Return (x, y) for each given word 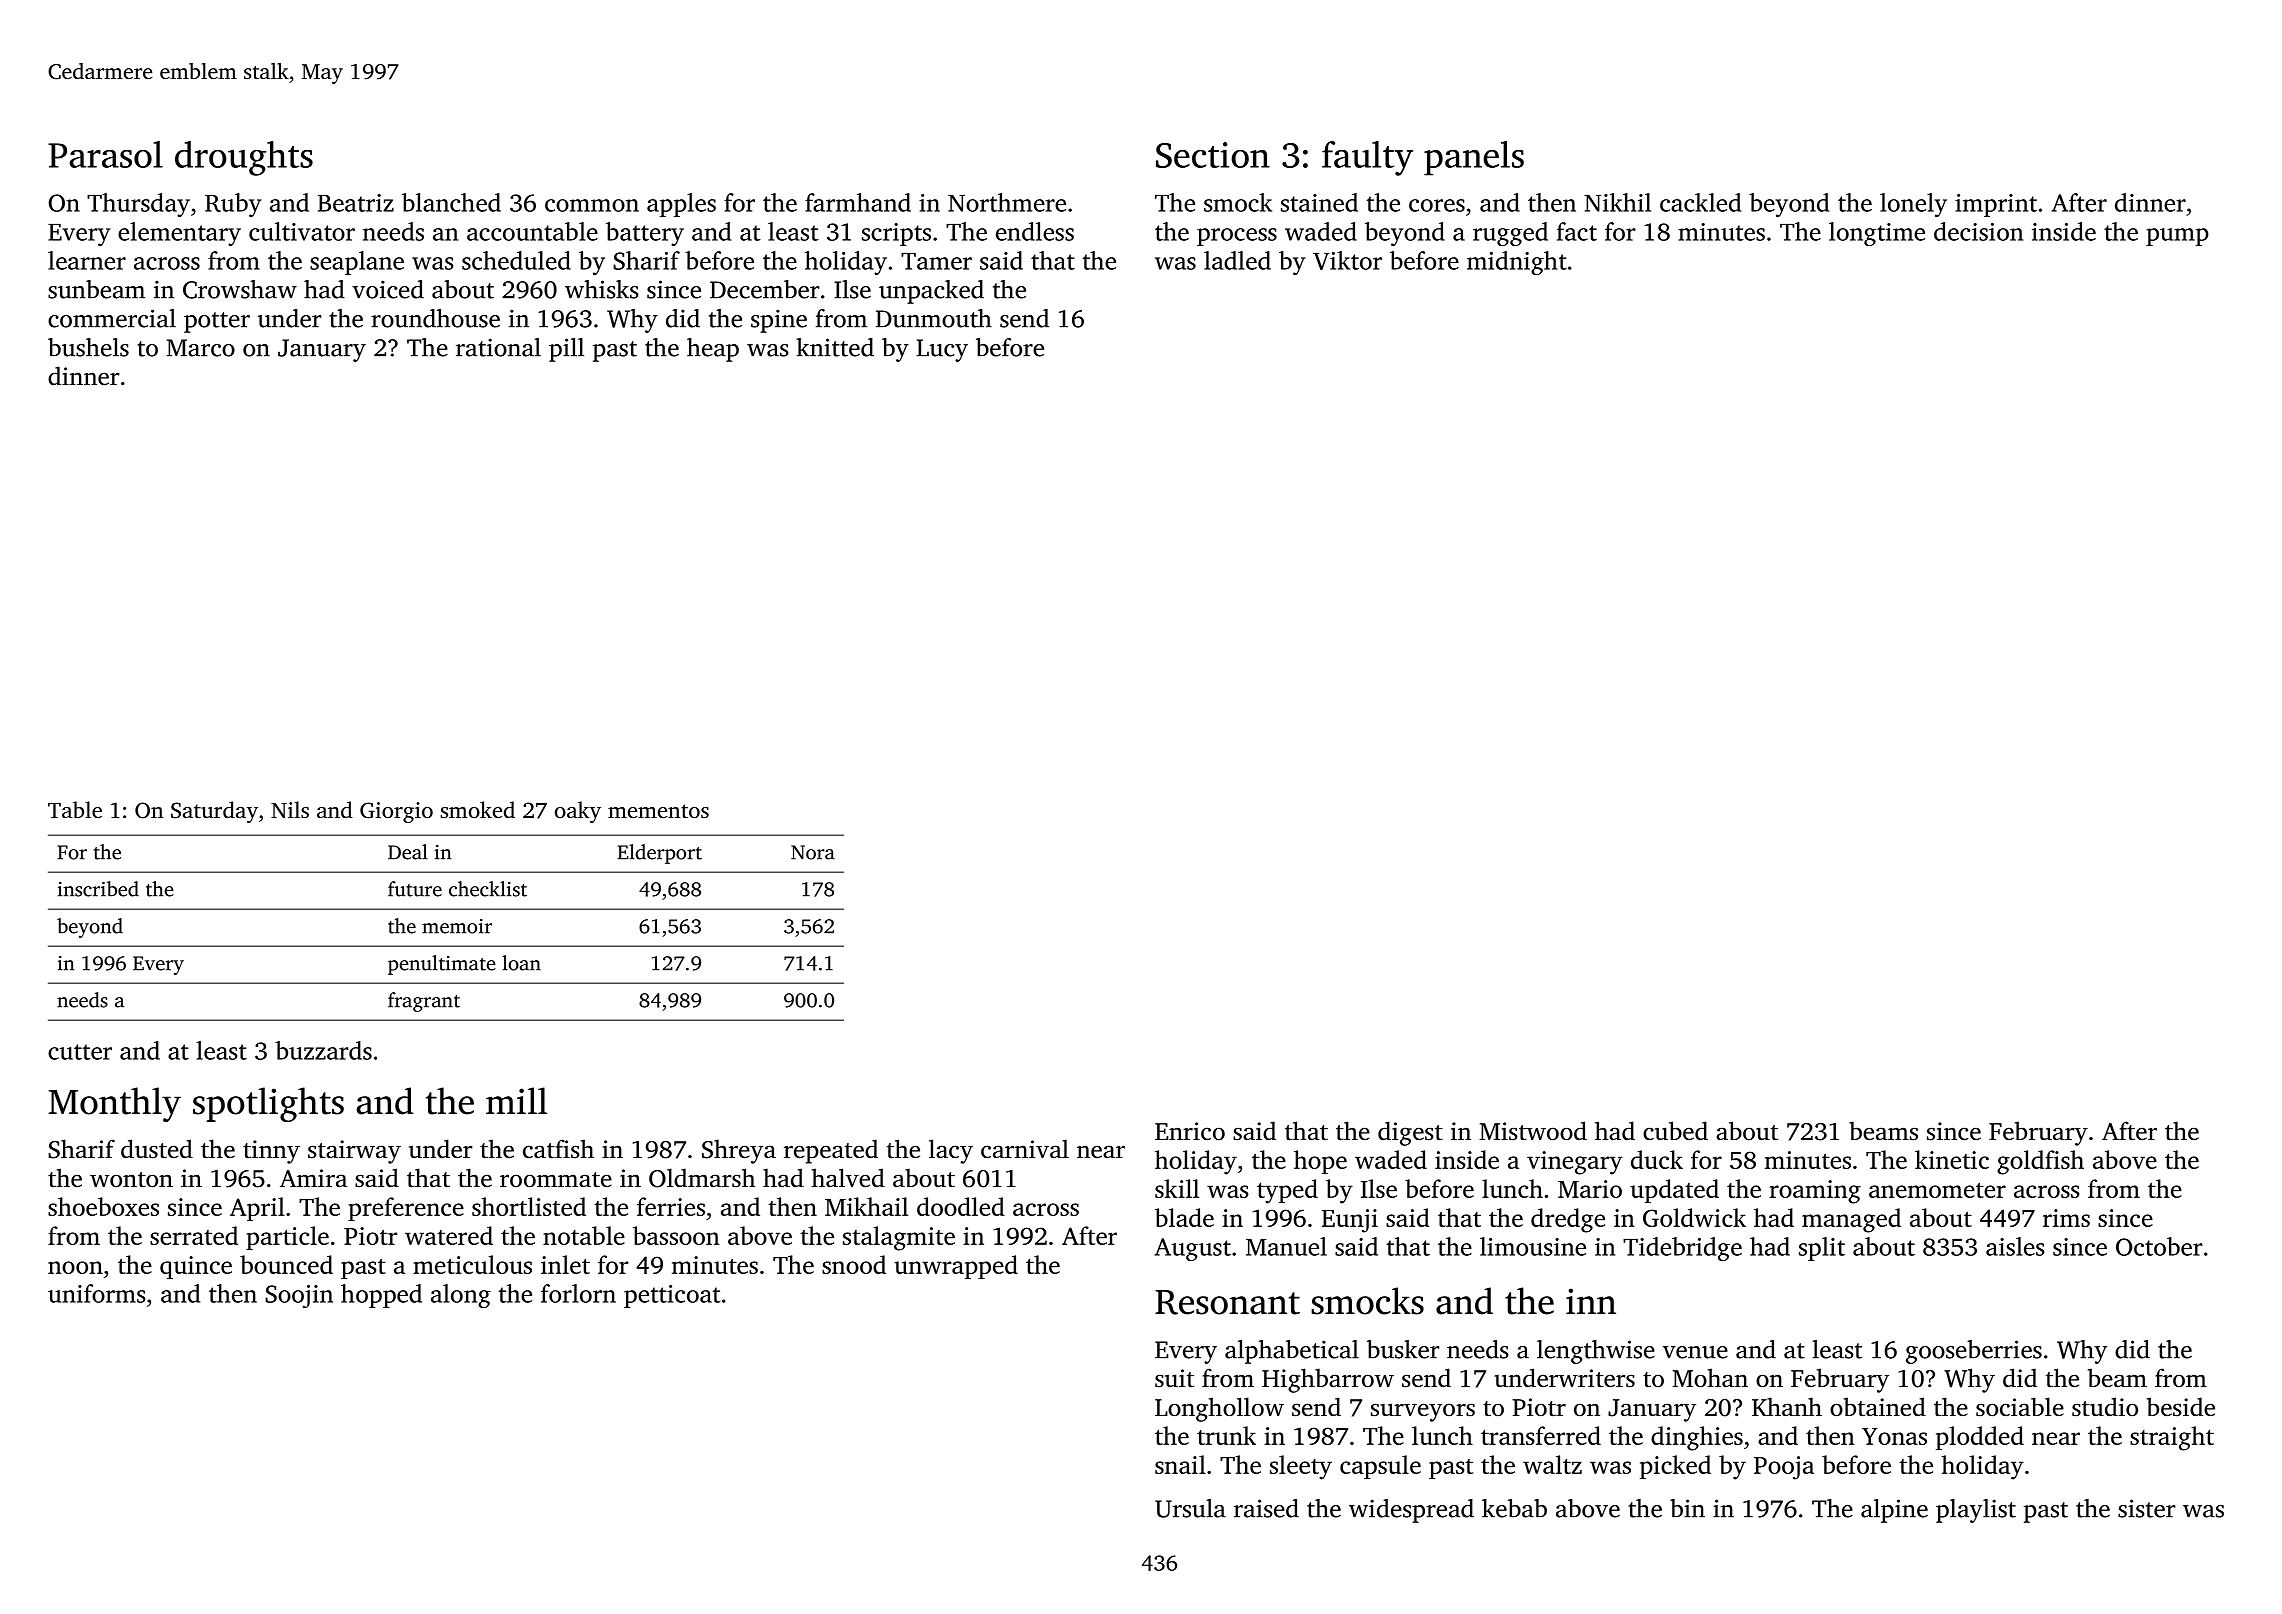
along (461, 1296)
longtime (1877, 234)
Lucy (942, 350)
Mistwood (1533, 1131)
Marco (201, 348)
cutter (80, 1052)
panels (1474, 158)
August (1193, 1249)
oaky (578, 812)
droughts (244, 158)
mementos (658, 811)
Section (1213, 155)
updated (1674, 1191)
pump (2177, 237)
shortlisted (529, 1206)
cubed (1675, 1131)
